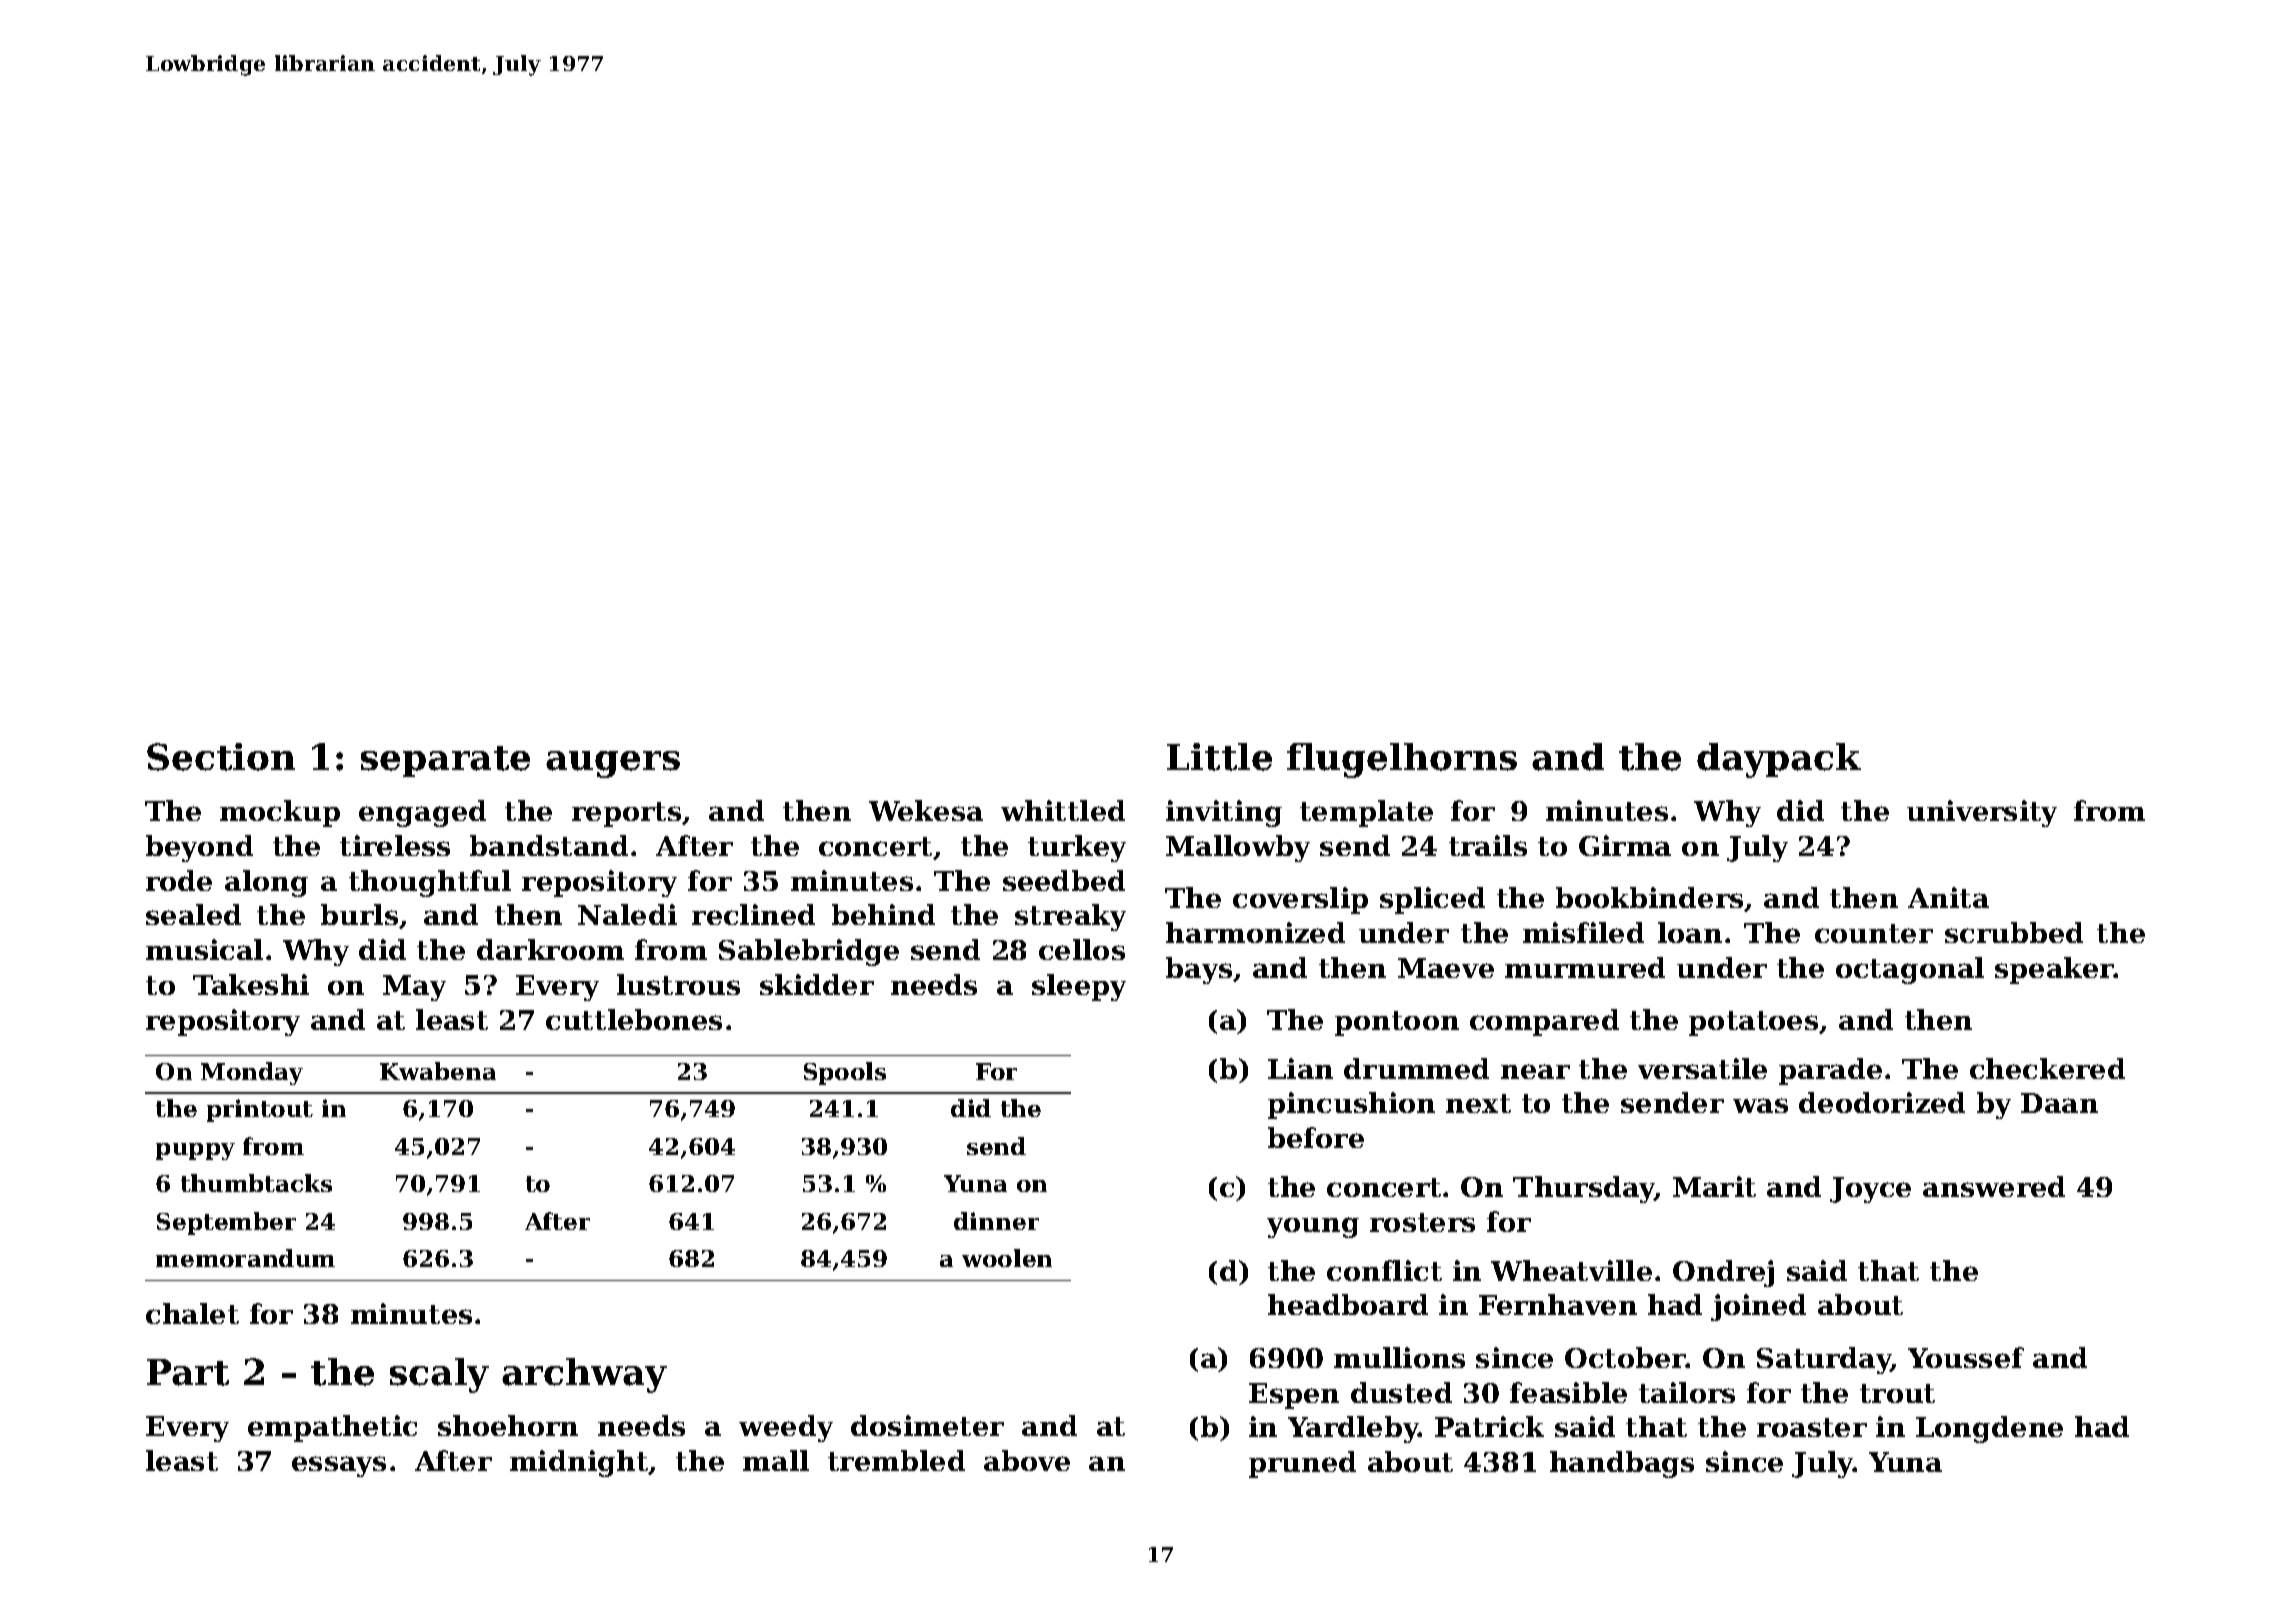  I want to click on mockup, so click(280, 813).
